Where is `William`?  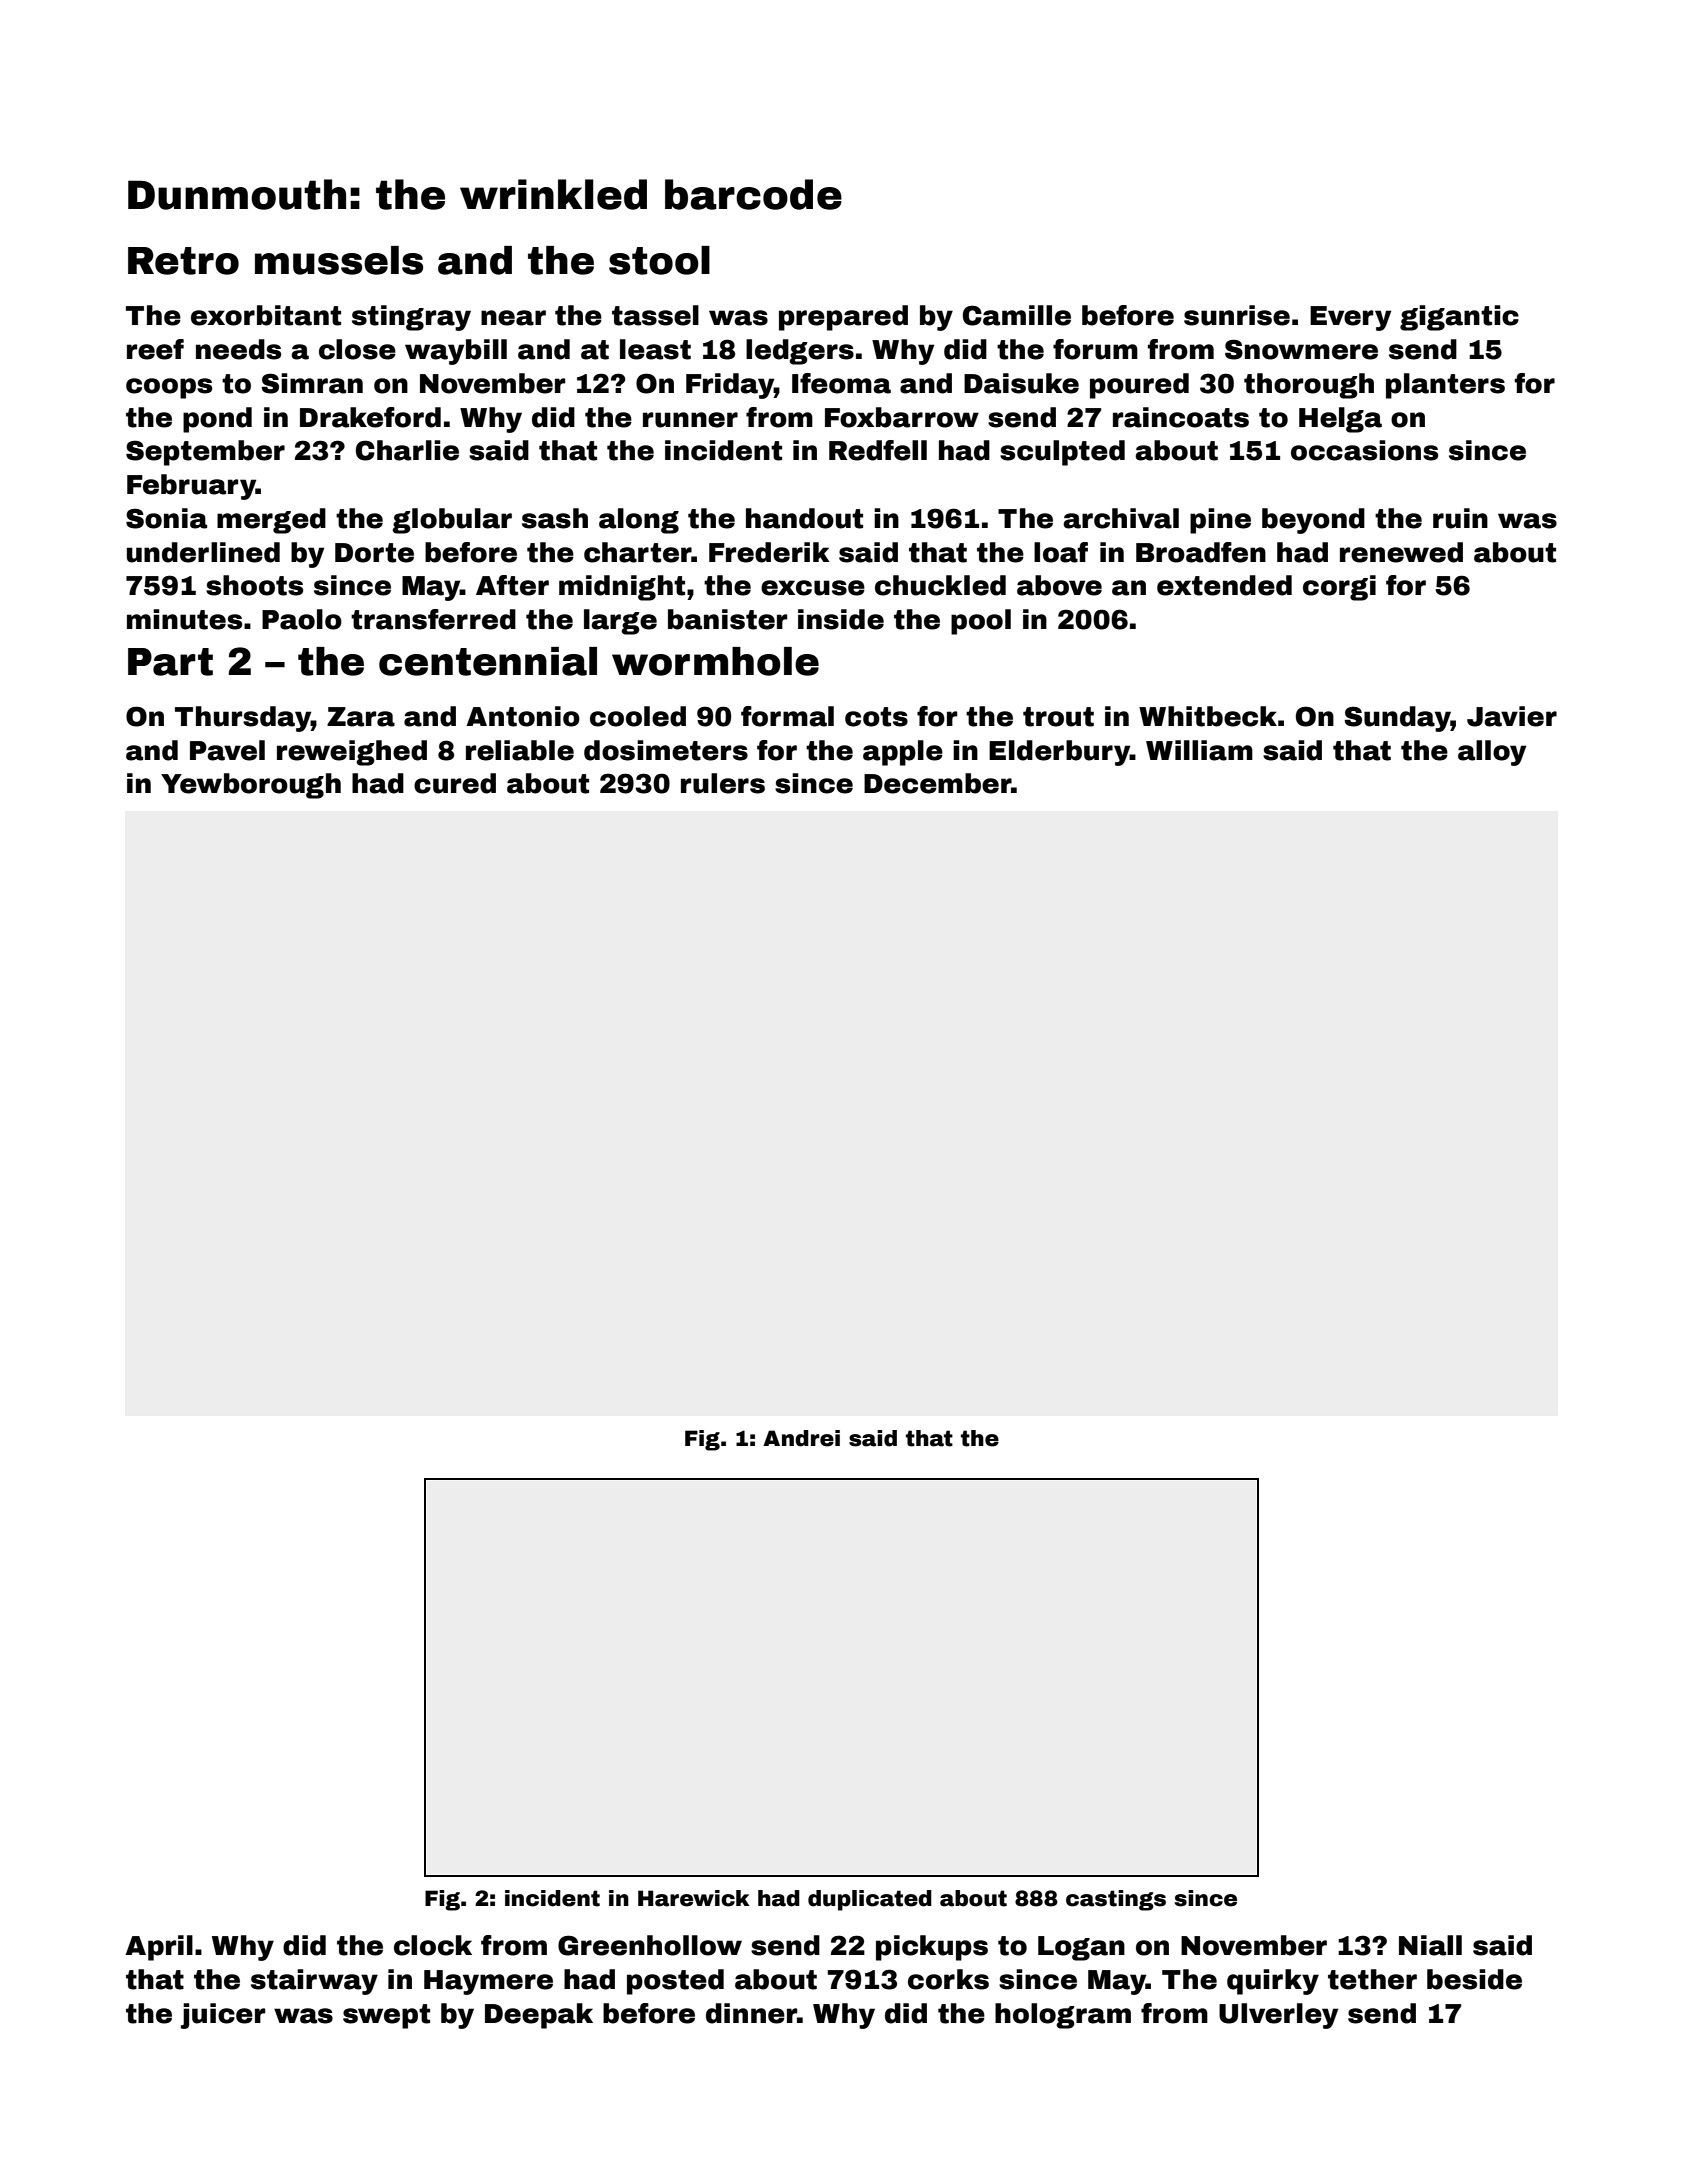
William is located at coordinates (1199, 750).
